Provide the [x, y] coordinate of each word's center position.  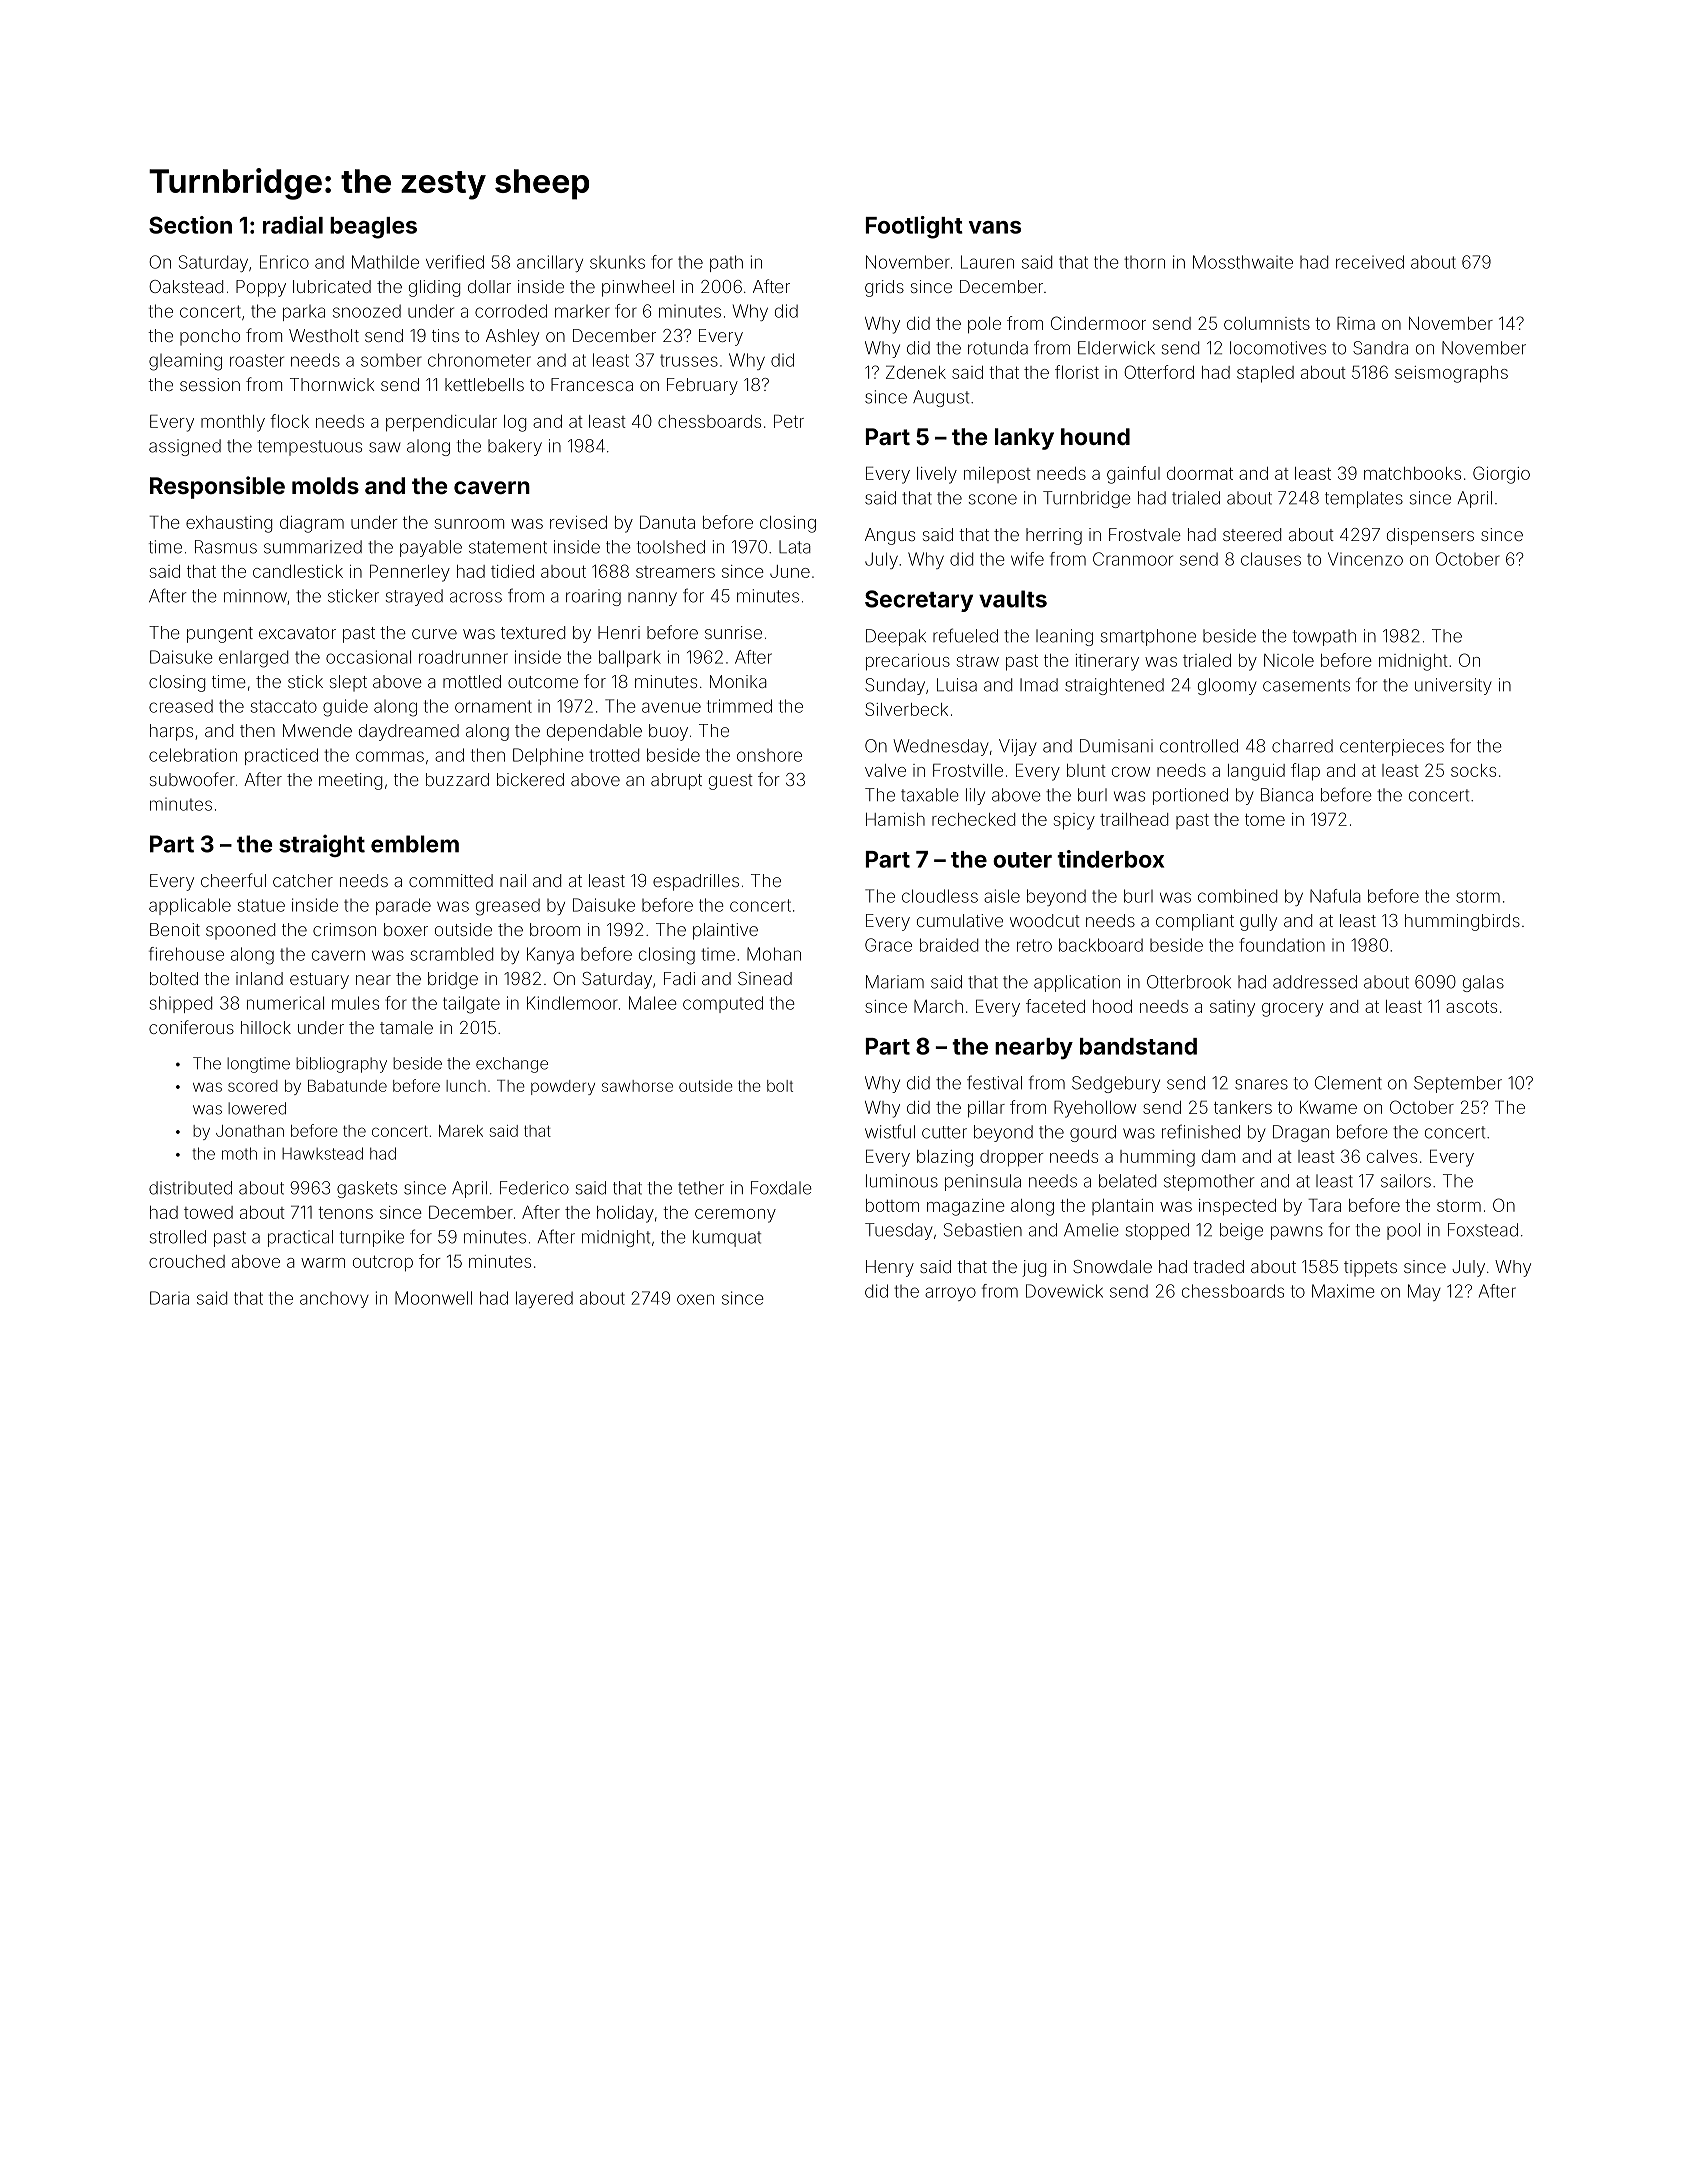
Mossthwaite [1243, 262]
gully [1258, 922]
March [938, 1006]
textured [533, 632]
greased [508, 907]
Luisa [957, 685]
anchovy [334, 1300]
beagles [373, 228]
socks [1473, 770]
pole [984, 325]
